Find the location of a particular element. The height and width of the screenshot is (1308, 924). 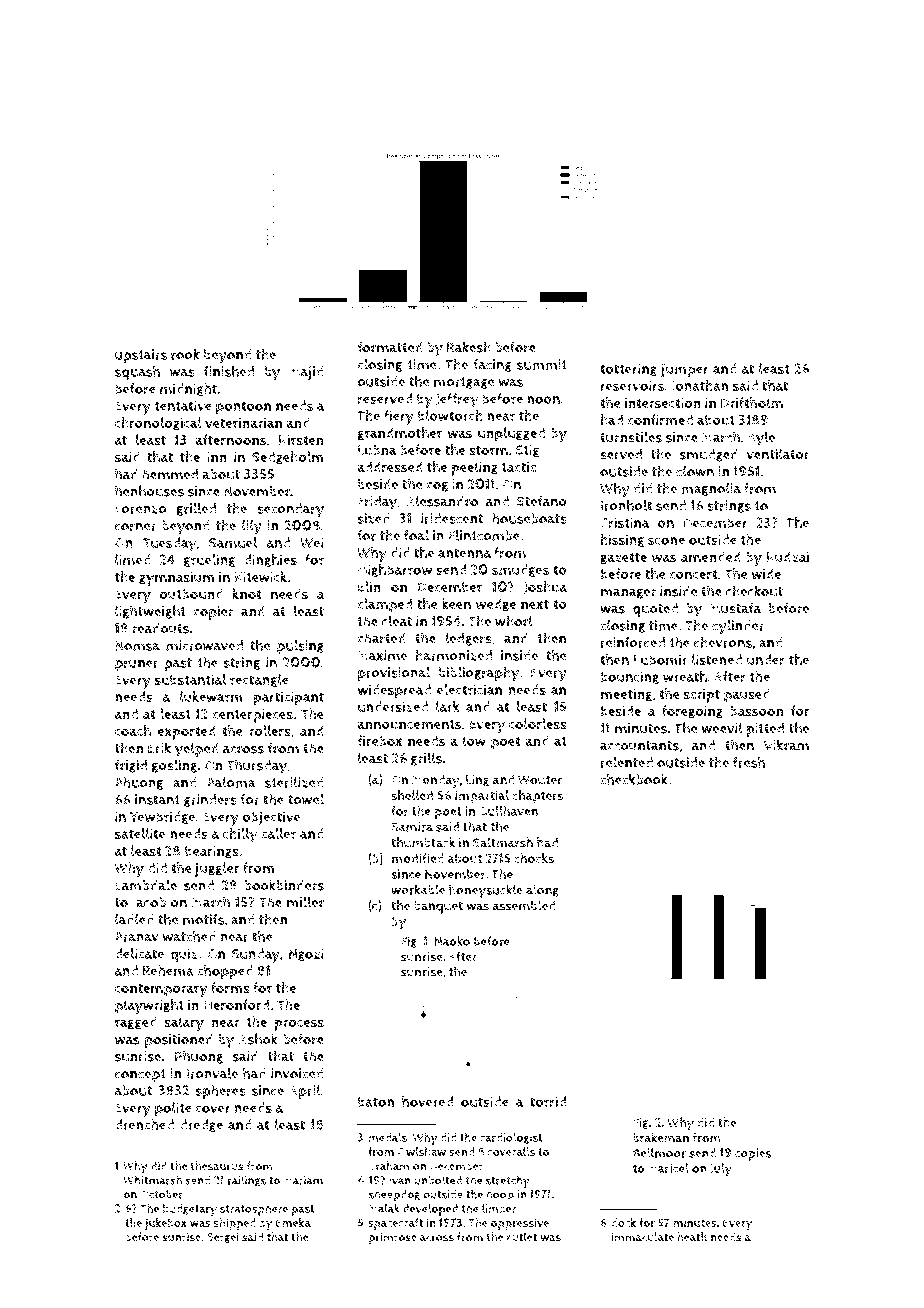

whorl is located at coordinates (514, 621).
